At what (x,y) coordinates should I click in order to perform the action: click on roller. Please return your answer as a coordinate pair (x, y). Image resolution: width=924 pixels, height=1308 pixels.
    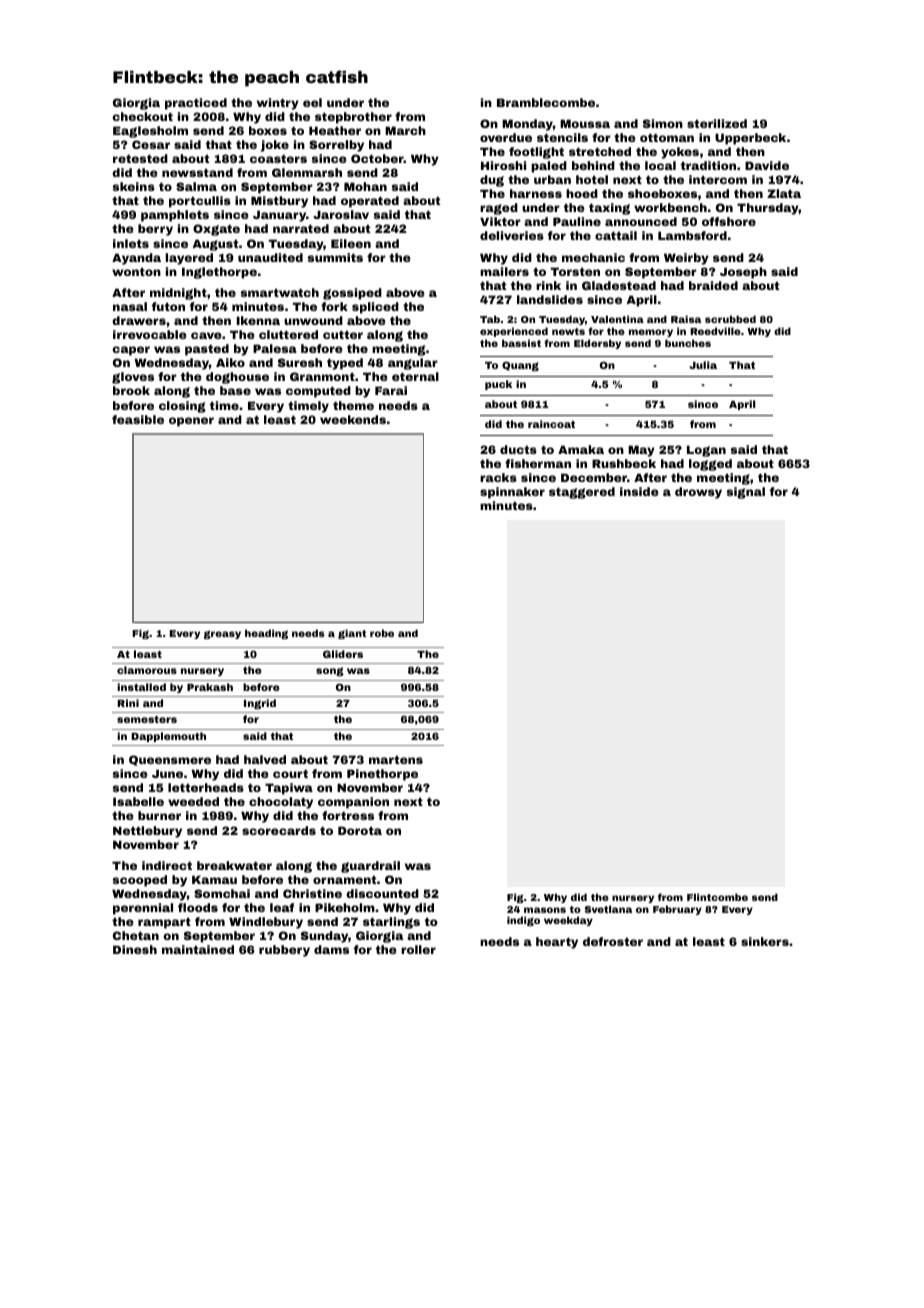
    Looking at the image, I should click on (418, 949).
